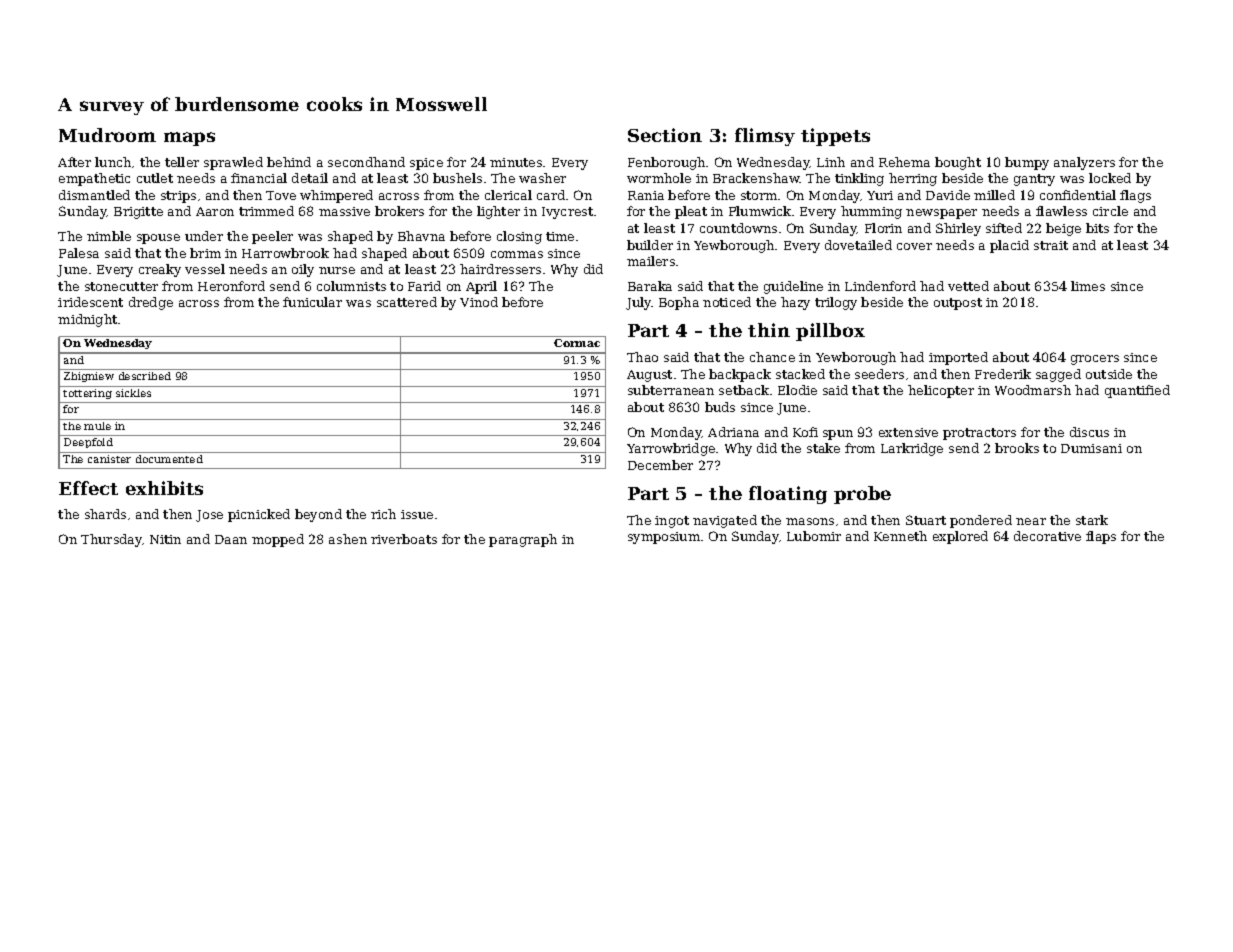 The width and height of the screenshot is (1233, 952). What do you see at coordinates (259, 178) in the screenshot?
I see `financial` at bounding box center [259, 178].
